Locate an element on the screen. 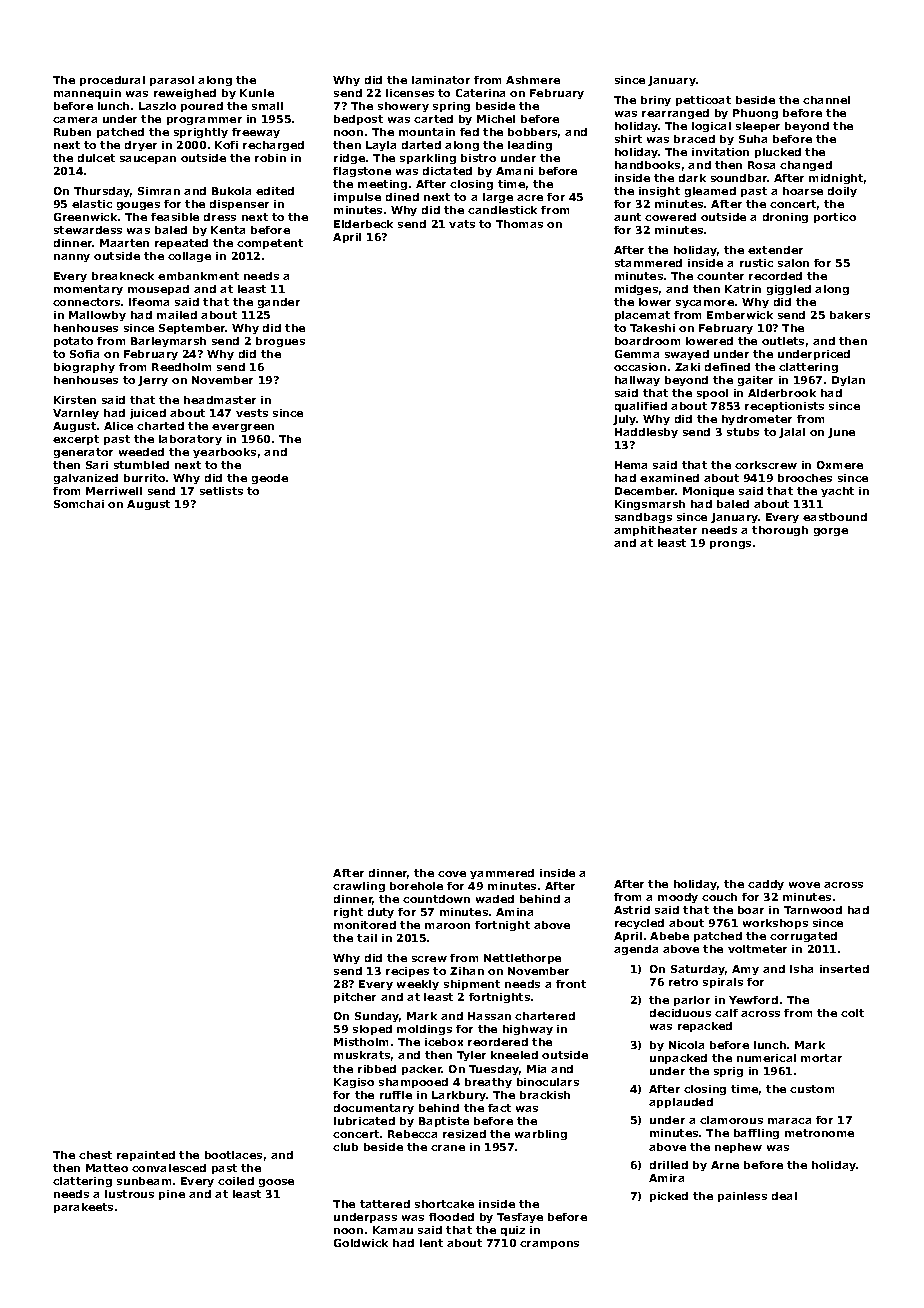  vats is located at coordinates (462, 224).
